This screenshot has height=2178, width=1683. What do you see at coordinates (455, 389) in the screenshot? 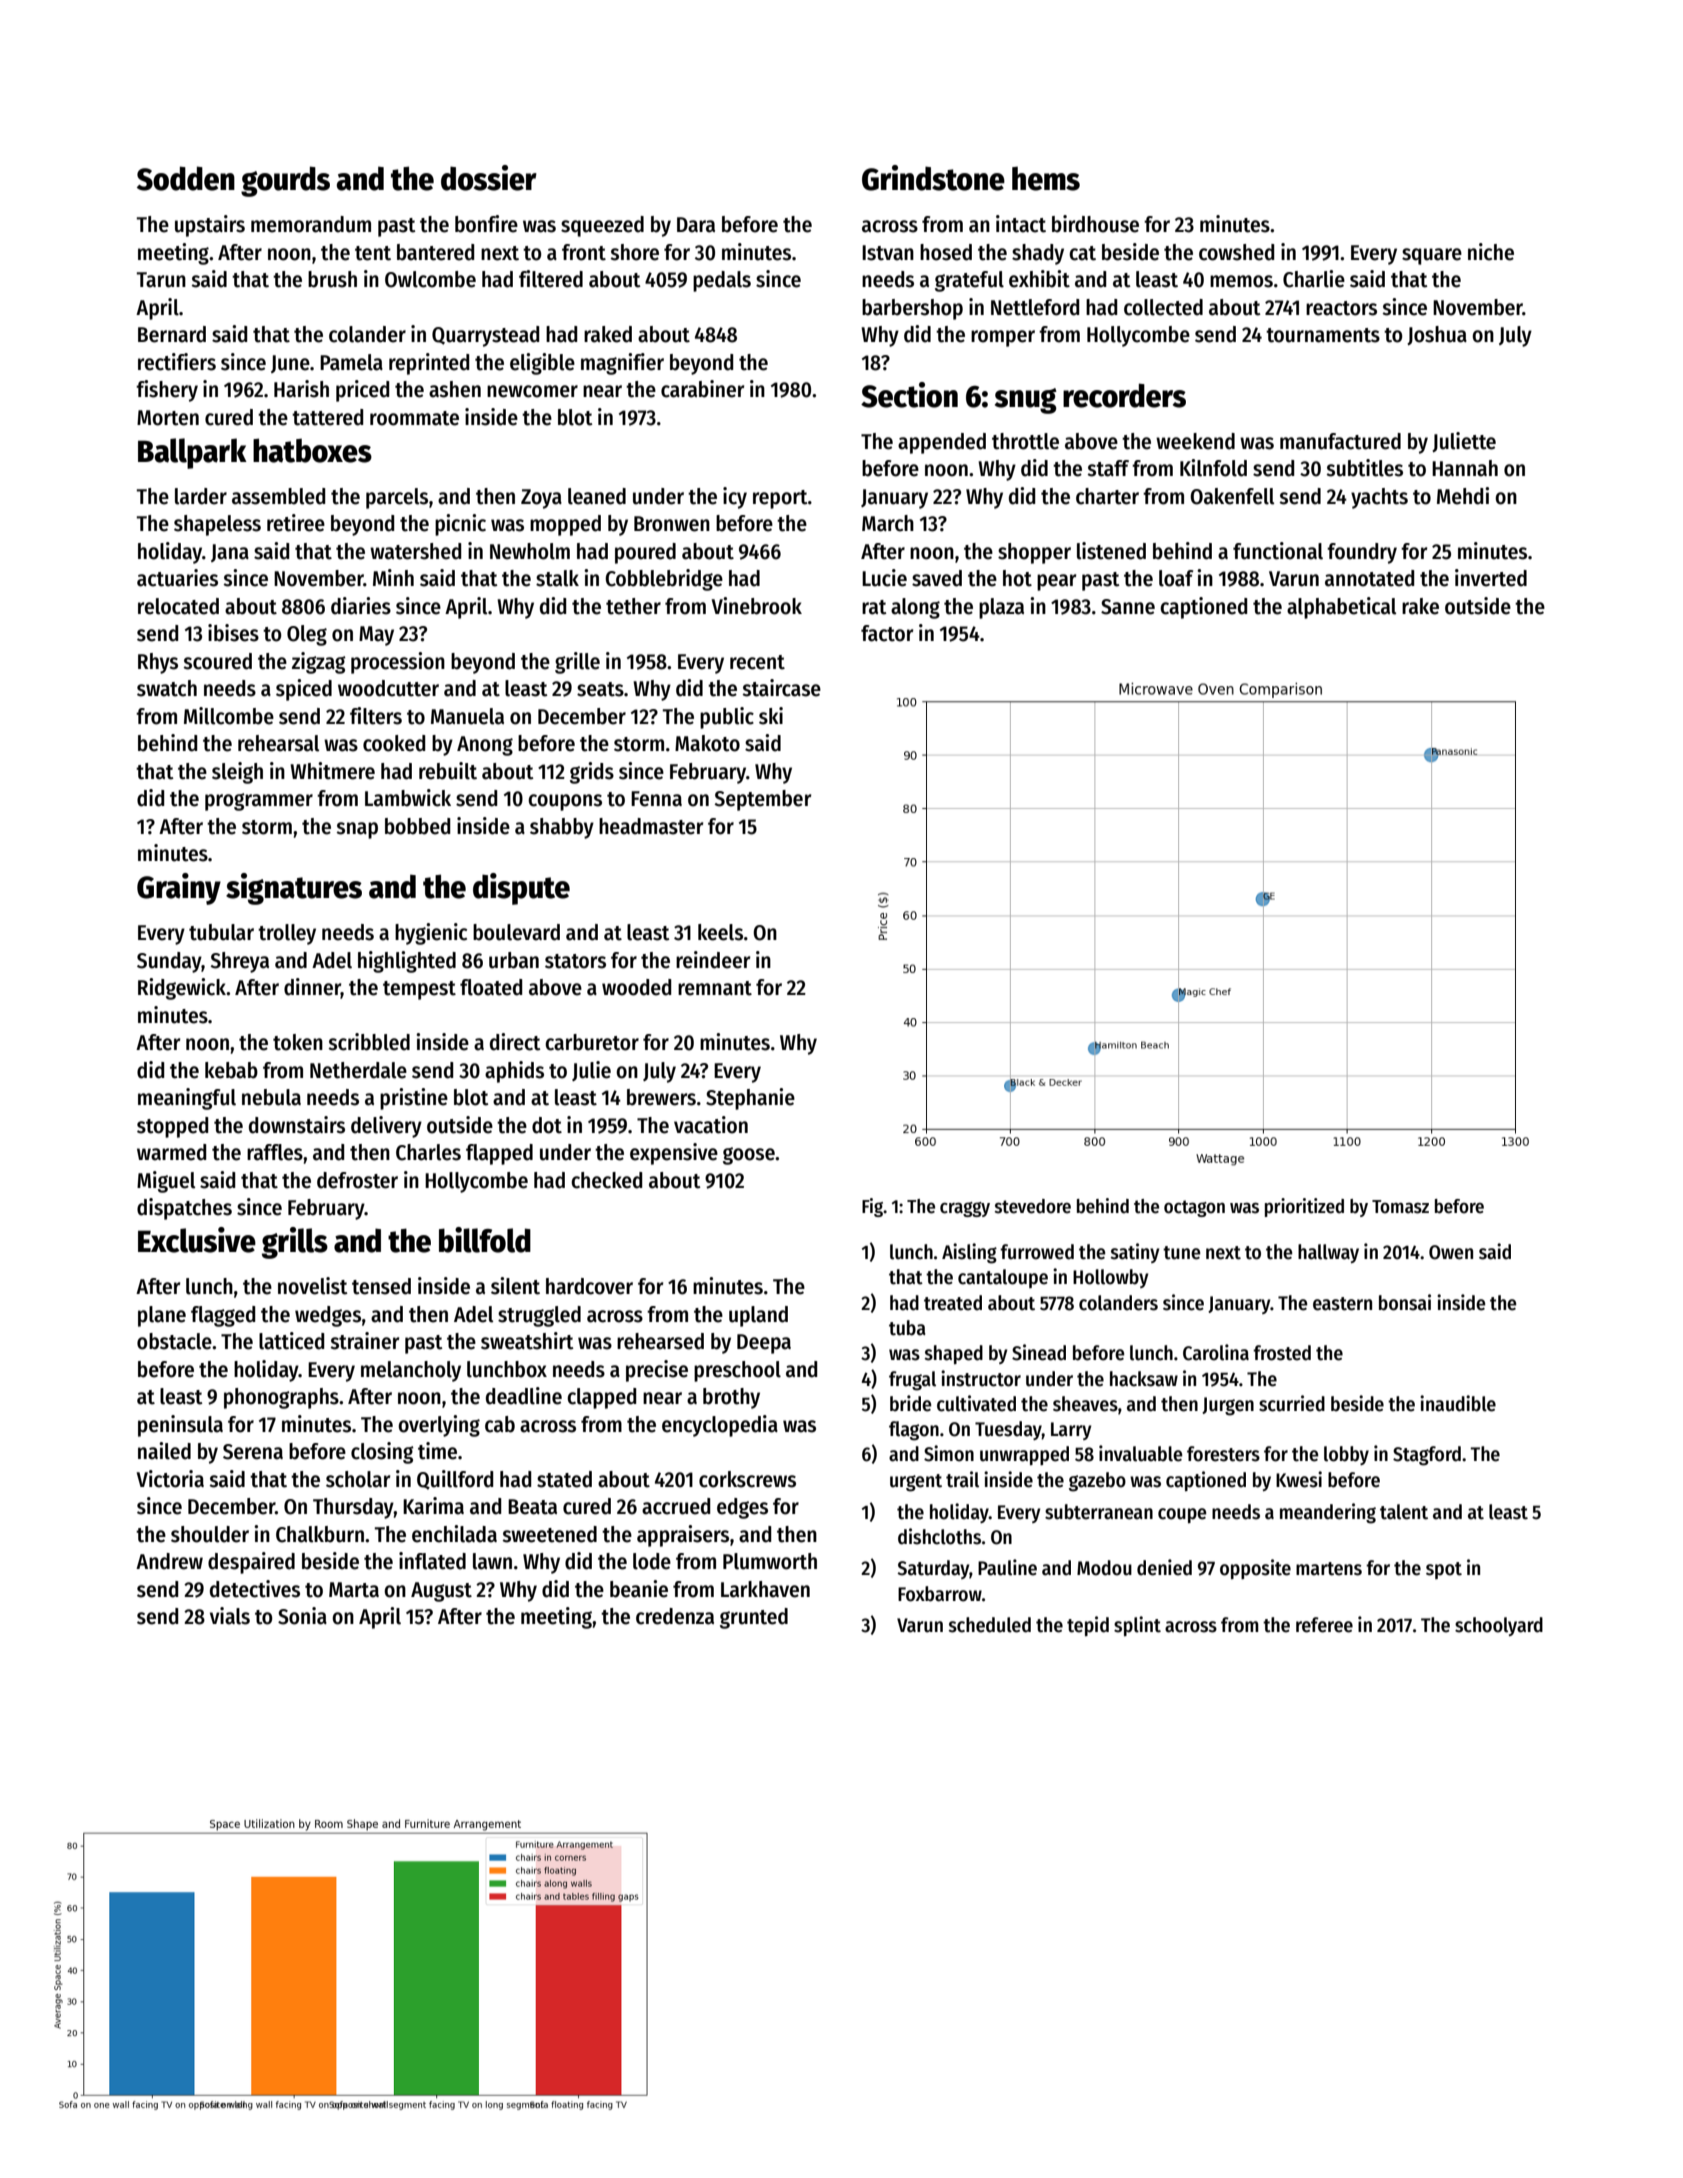
I see `ashen` at bounding box center [455, 389].
